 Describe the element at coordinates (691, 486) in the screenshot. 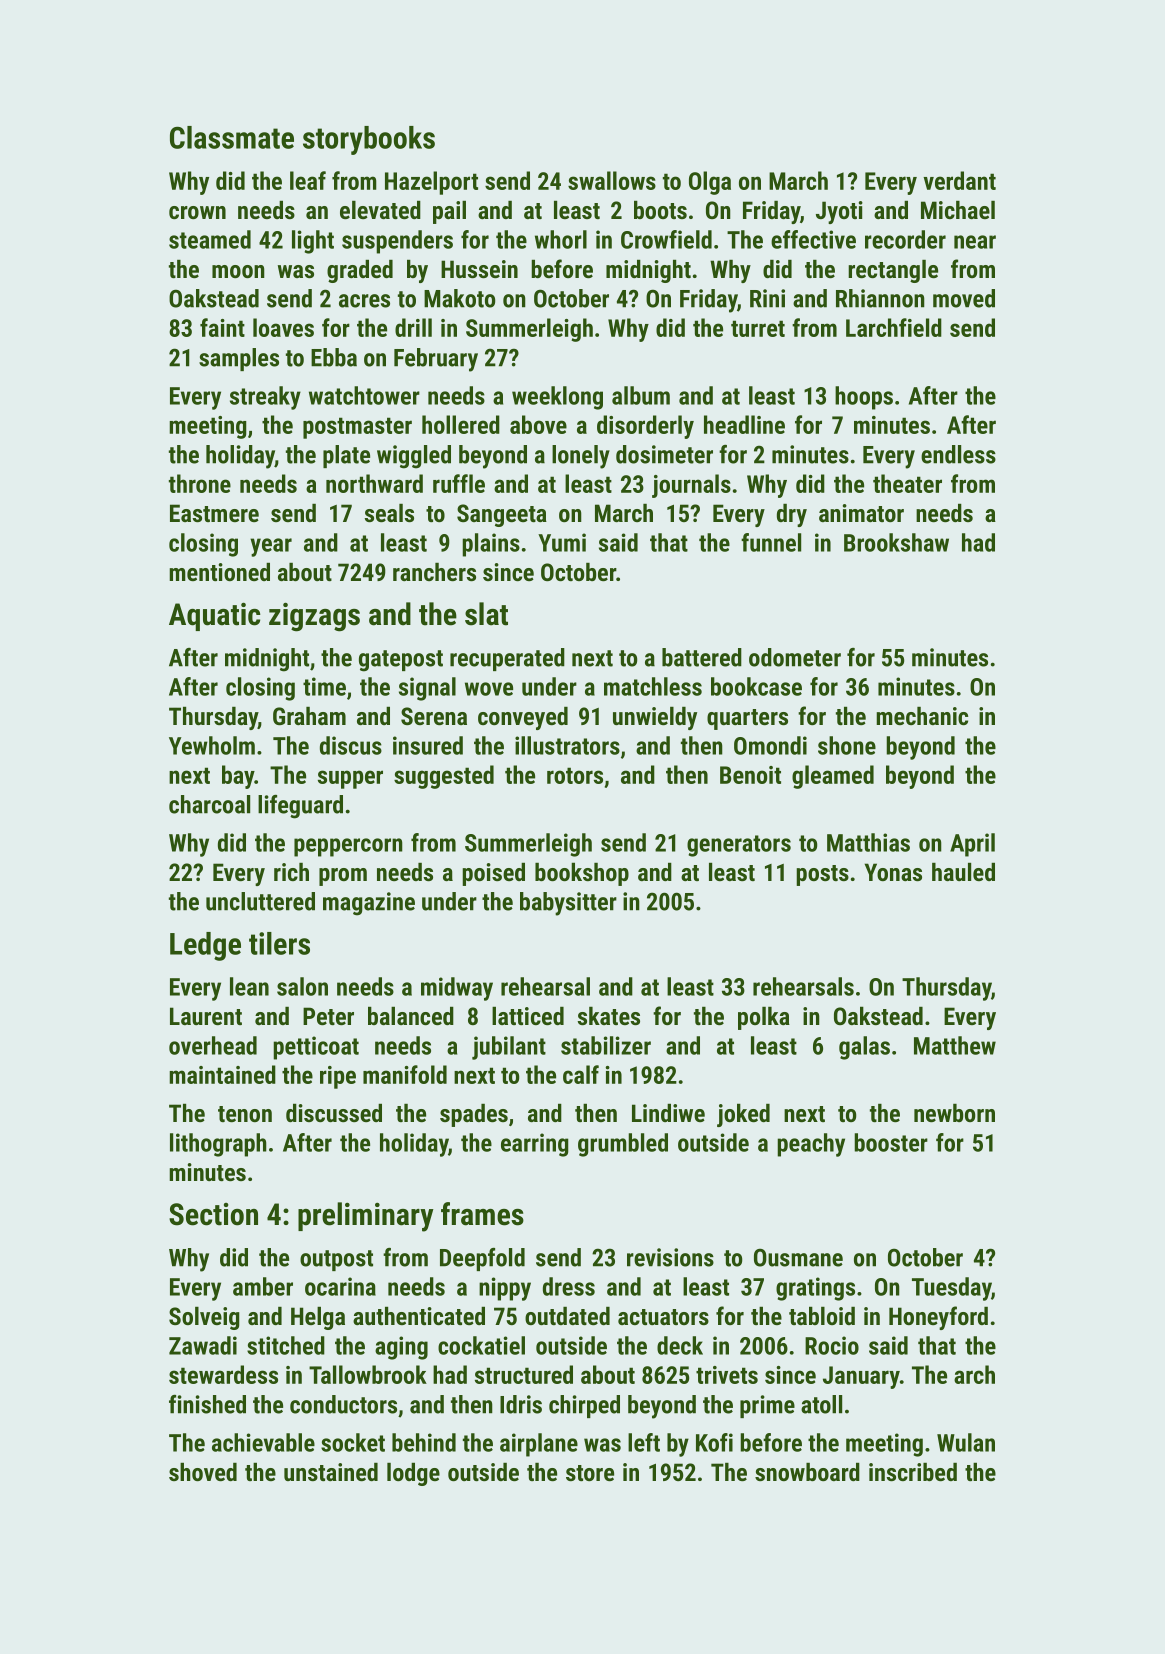

I see `journals` at that location.
